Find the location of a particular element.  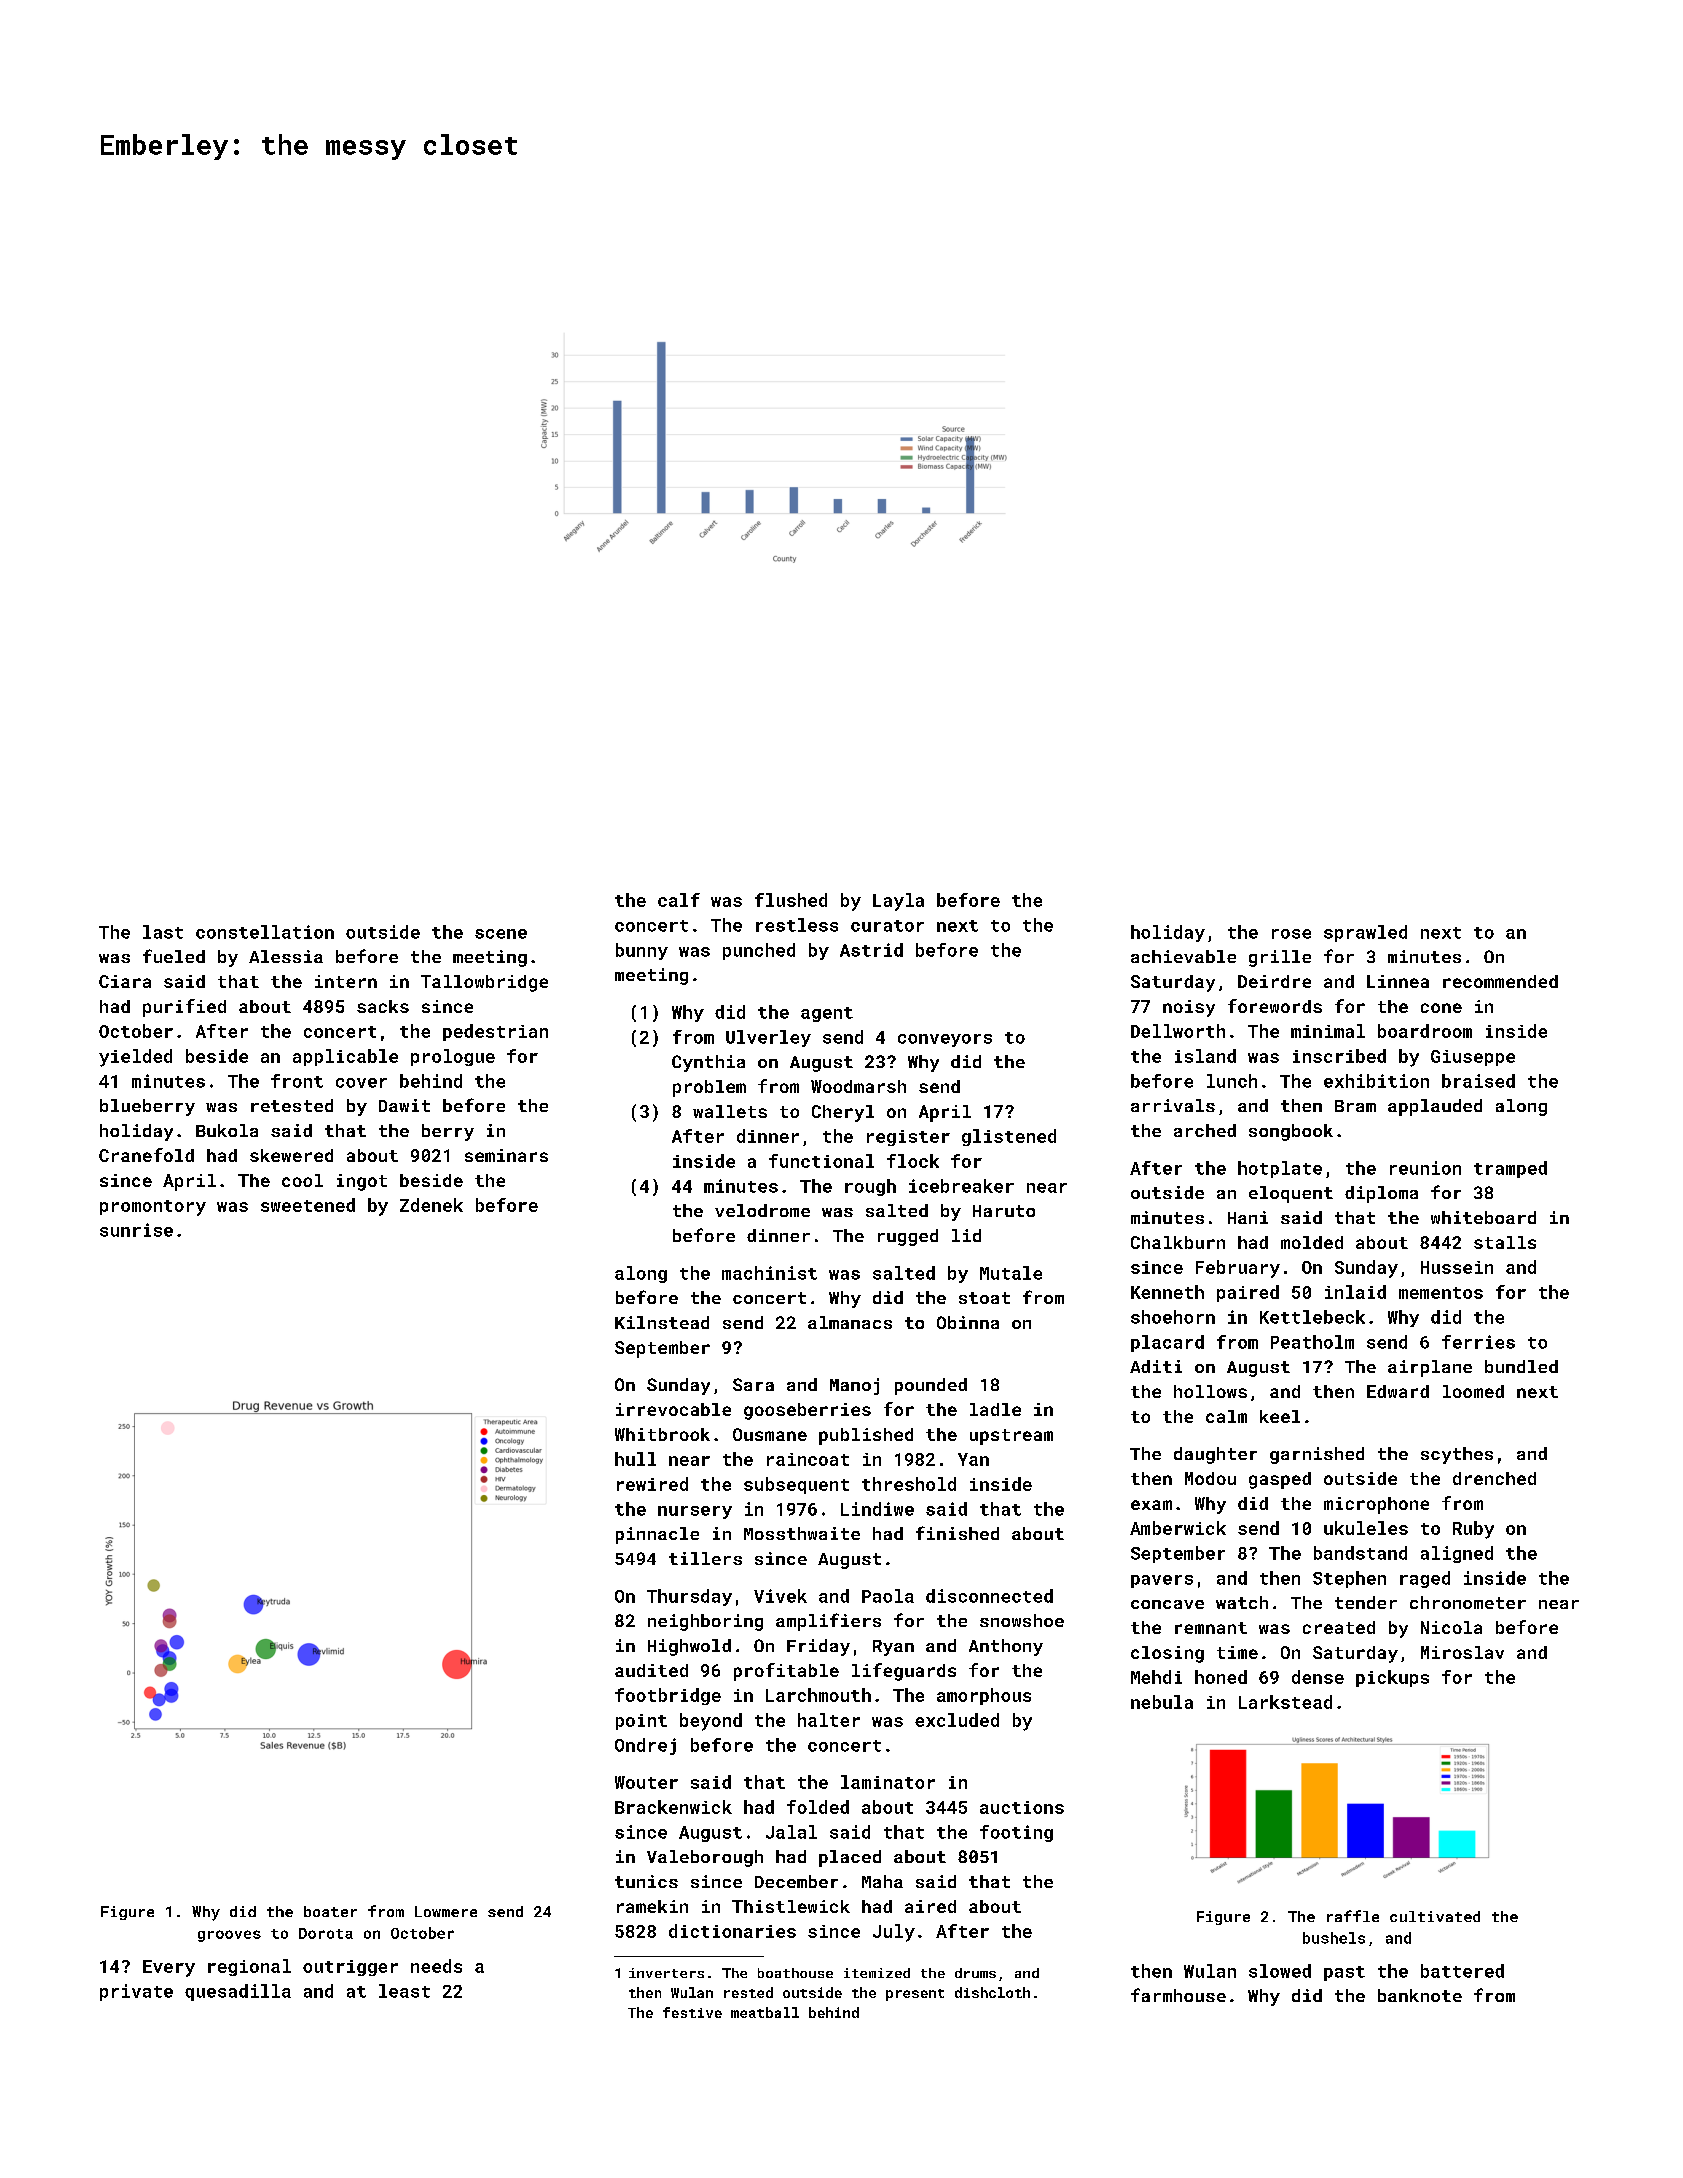

sprawled is located at coordinates (1365, 933).
